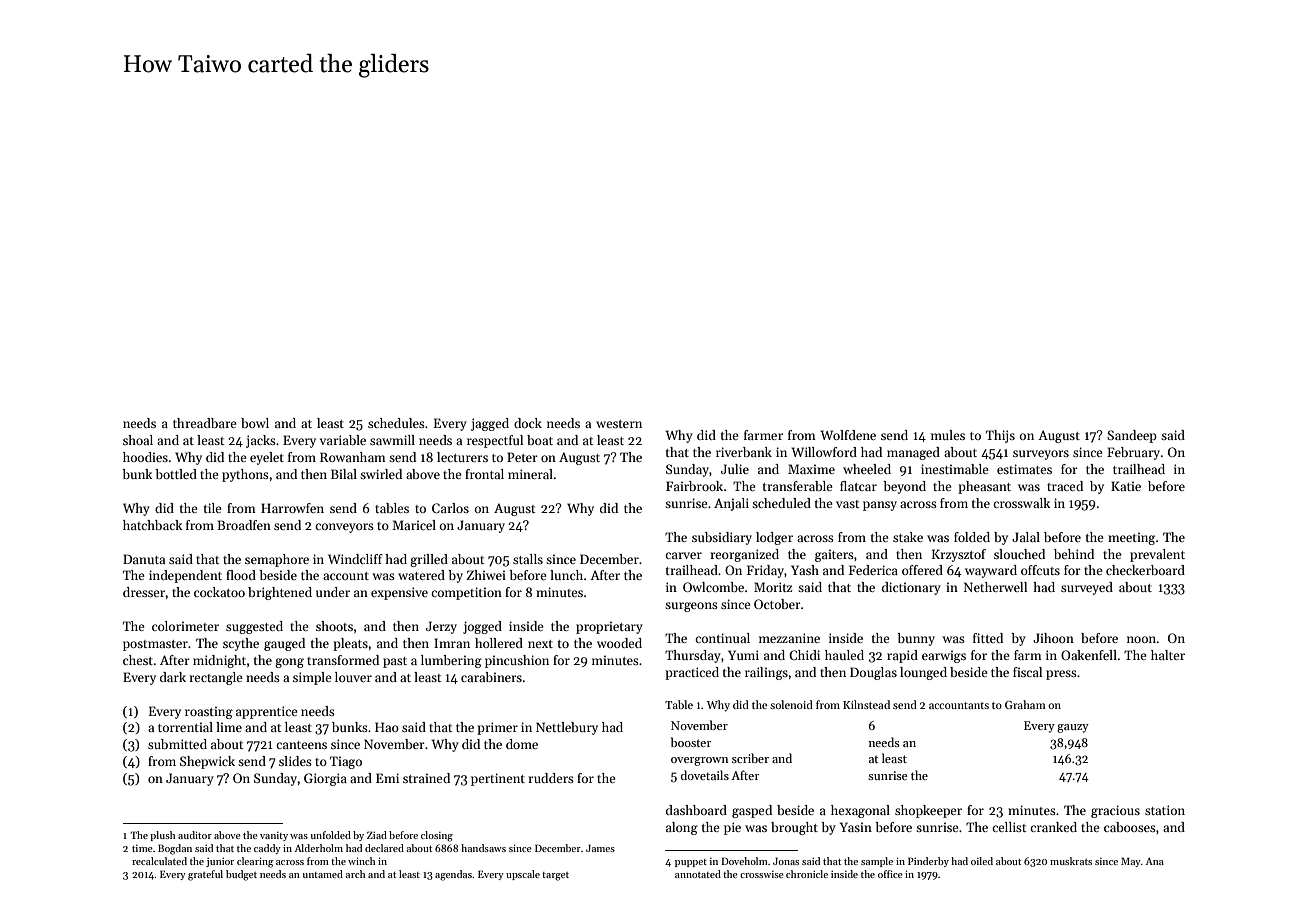 Image resolution: width=1308 pixels, height=924 pixels. What do you see at coordinates (1132, 436) in the page?
I see `Sandeep` at bounding box center [1132, 436].
